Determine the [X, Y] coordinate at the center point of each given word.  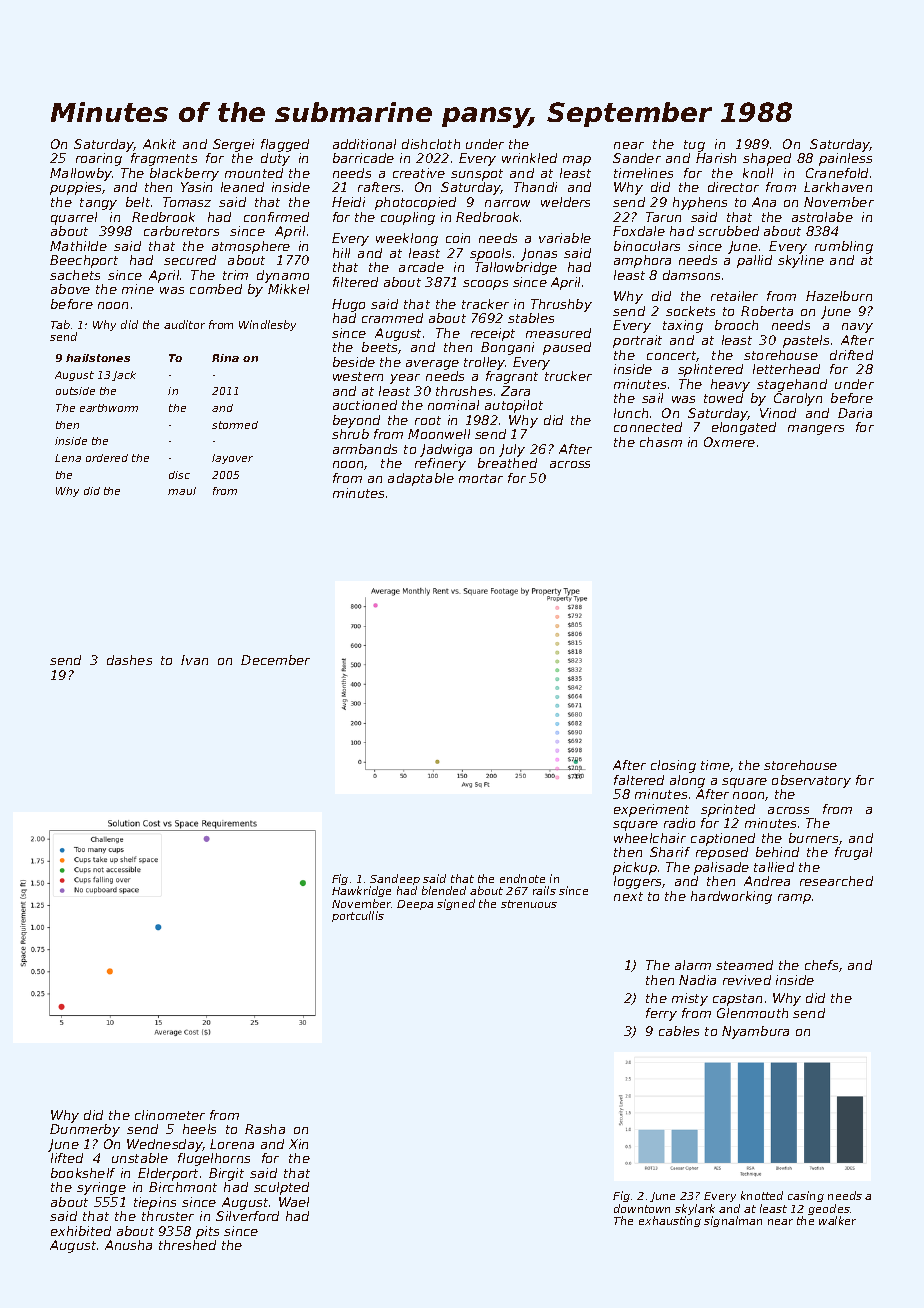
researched [836, 881]
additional [364, 144]
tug [694, 146]
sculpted [281, 1188]
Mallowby [81, 174]
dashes [129, 660]
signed [456, 904]
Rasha [265, 1129]
